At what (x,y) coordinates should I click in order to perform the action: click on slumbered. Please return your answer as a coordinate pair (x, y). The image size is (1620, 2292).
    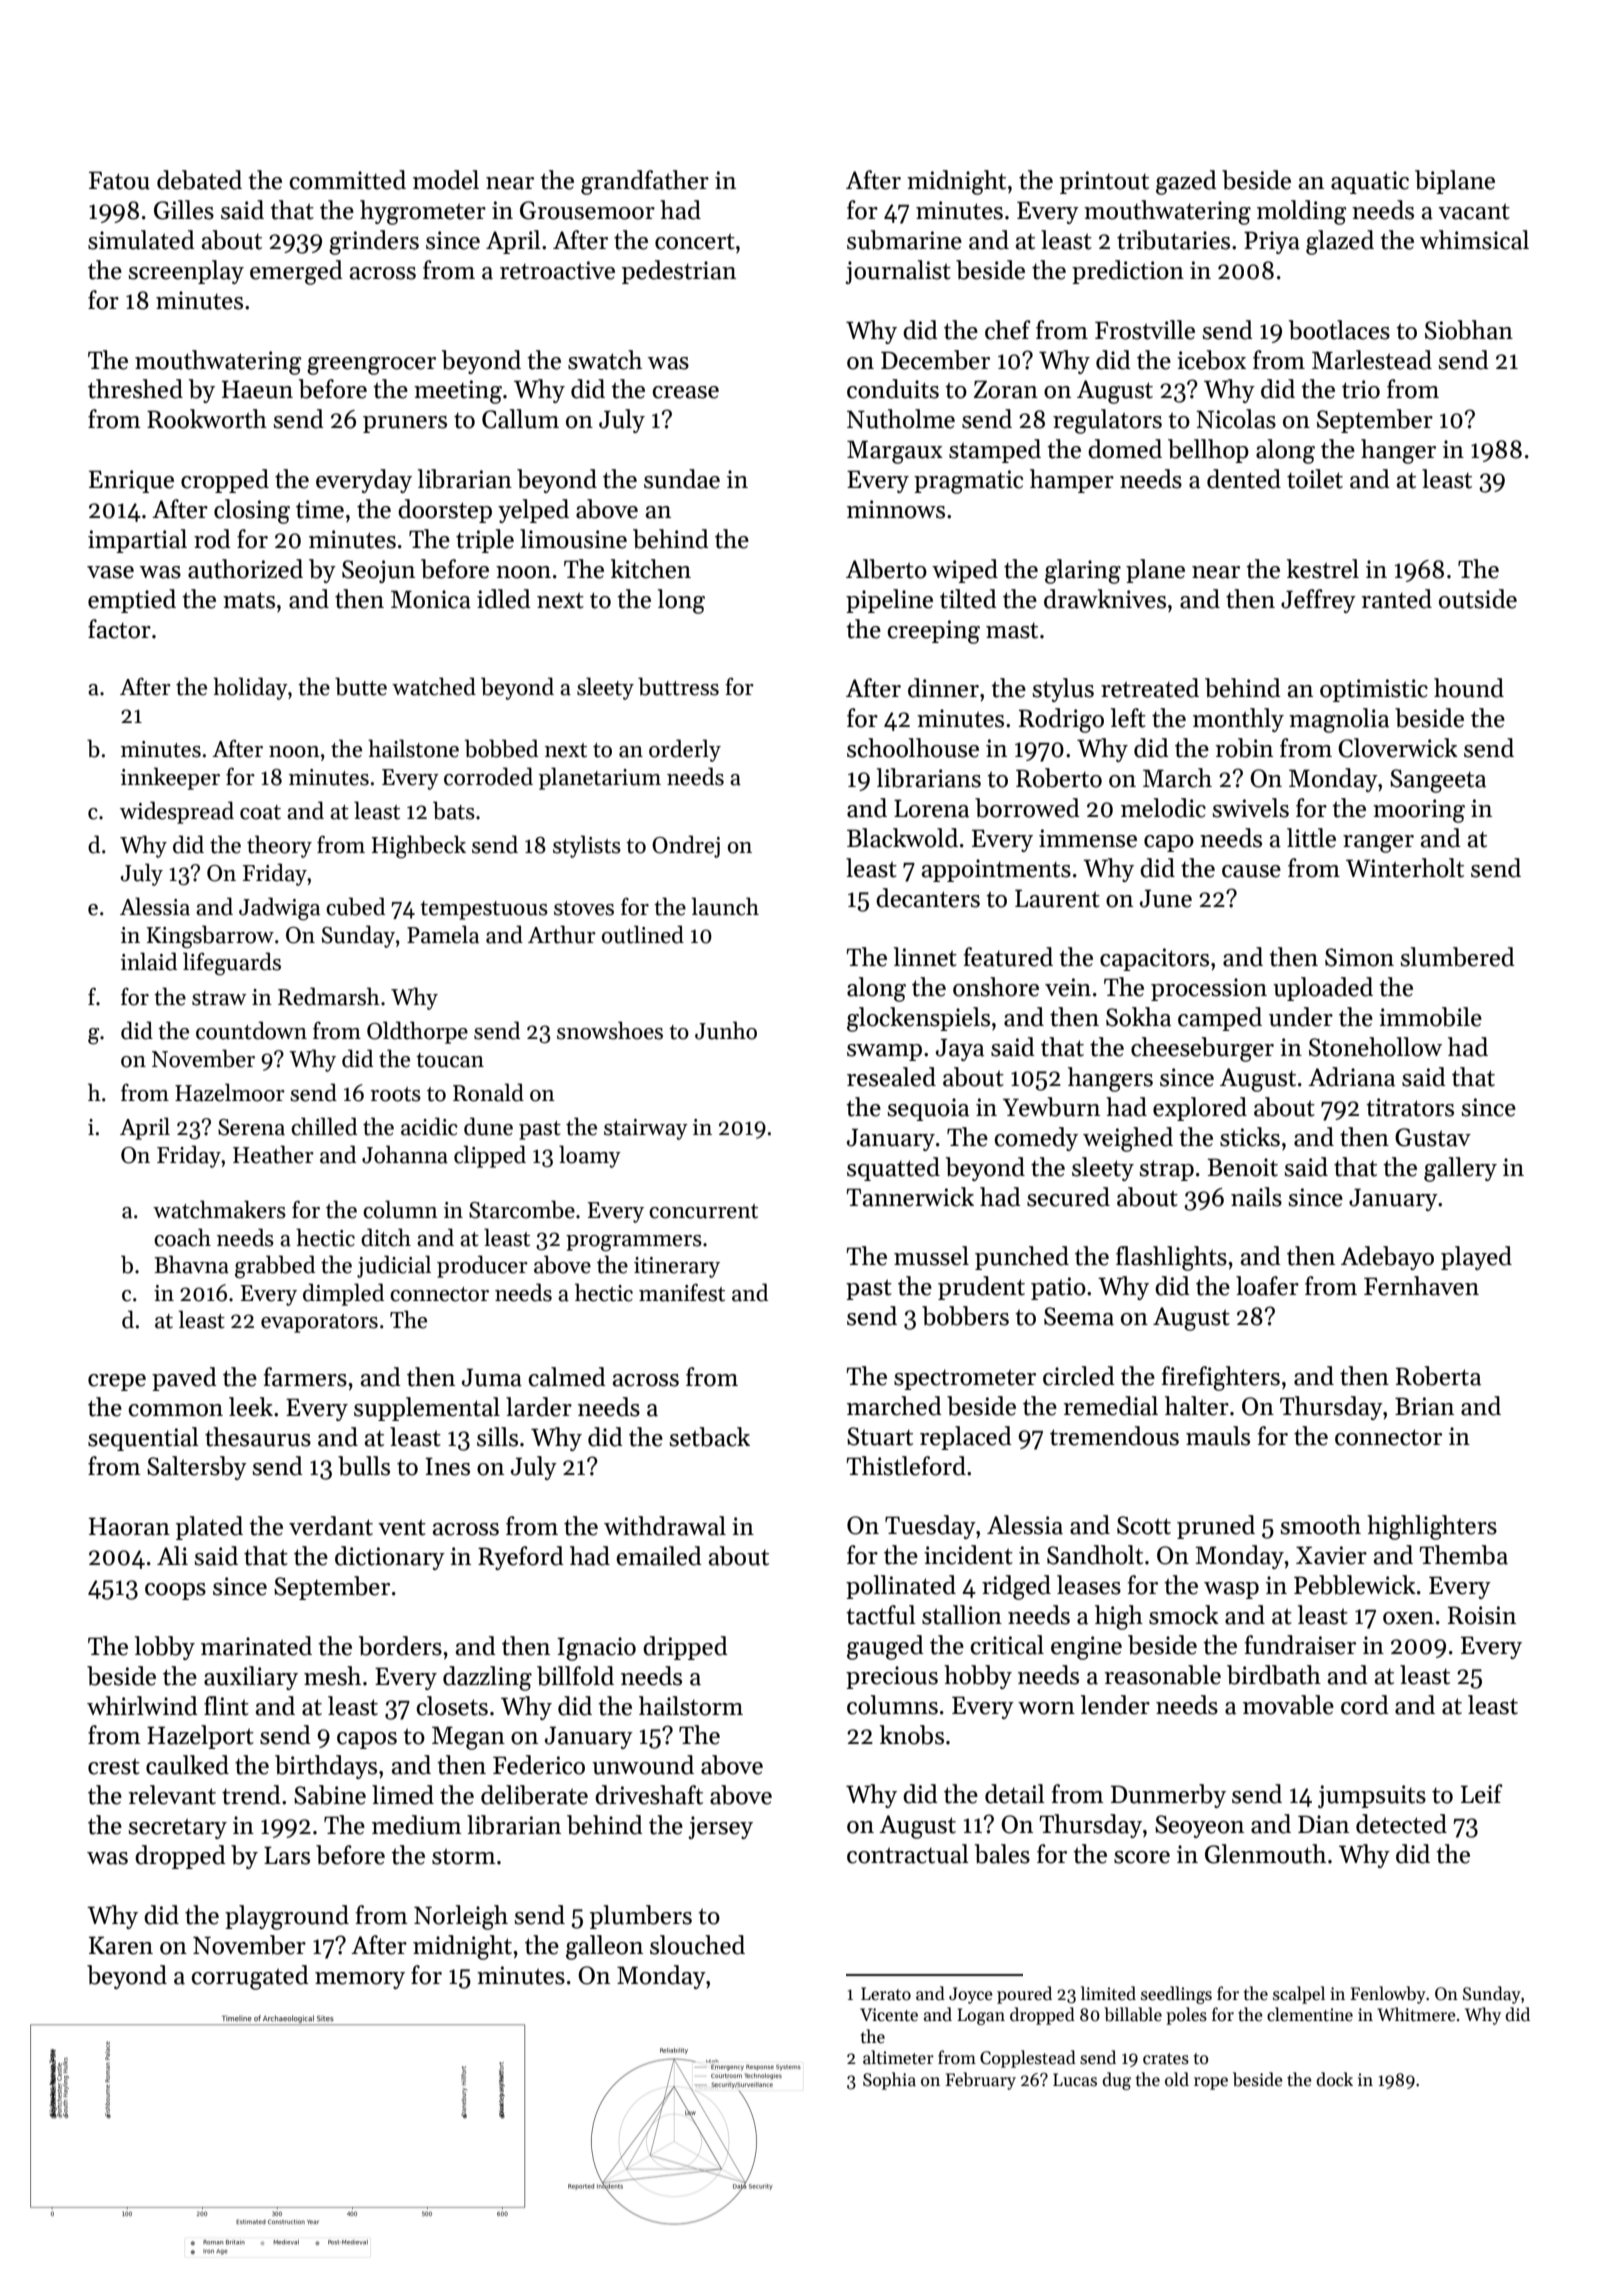
    Looking at the image, I should click on (1457, 957).
